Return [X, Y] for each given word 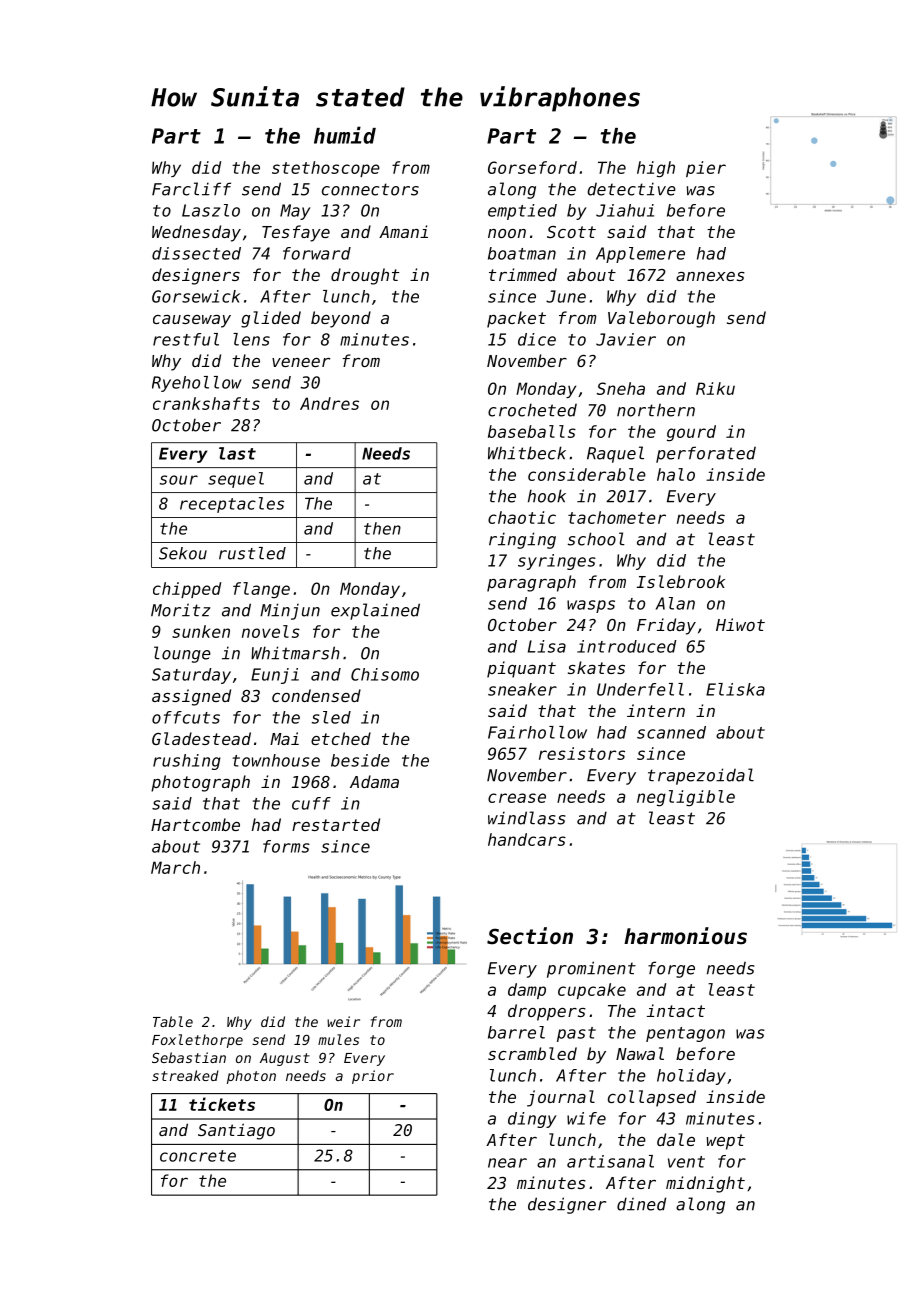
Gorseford [532, 167]
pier [706, 169]
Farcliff [191, 189]
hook [547, 496]
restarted [336, 824]
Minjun [290, 611]
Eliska [735, 689]
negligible [686, 798]
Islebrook [681, 581]
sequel [236, 480]
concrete [198, 1156]
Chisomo [385, 674]
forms [286, 846]
